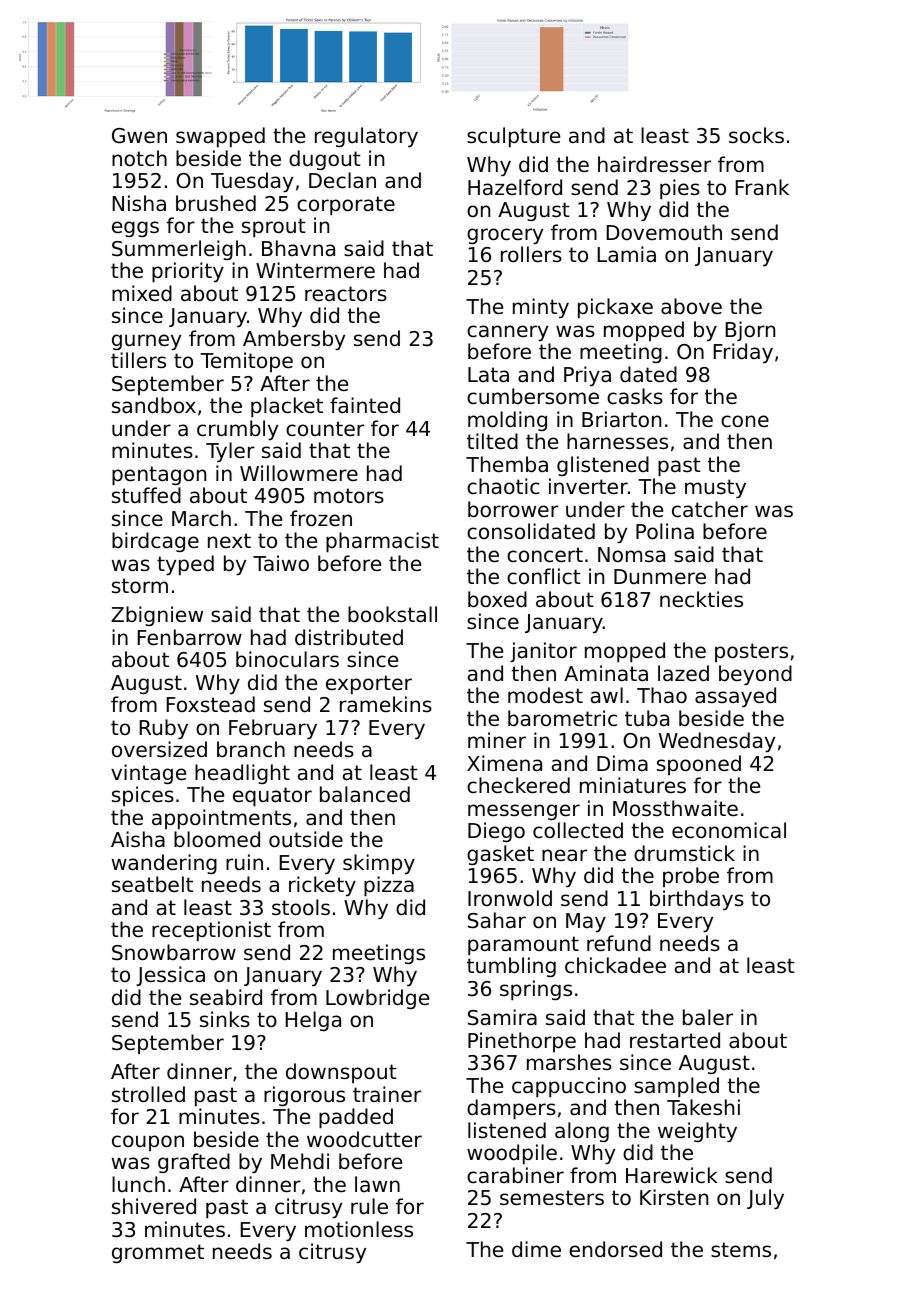 The width and height of the page is (908, 1316). What do you see at coordinates (389, 886) in the page?
I see `pizza` at bounding box center [389, 886].
